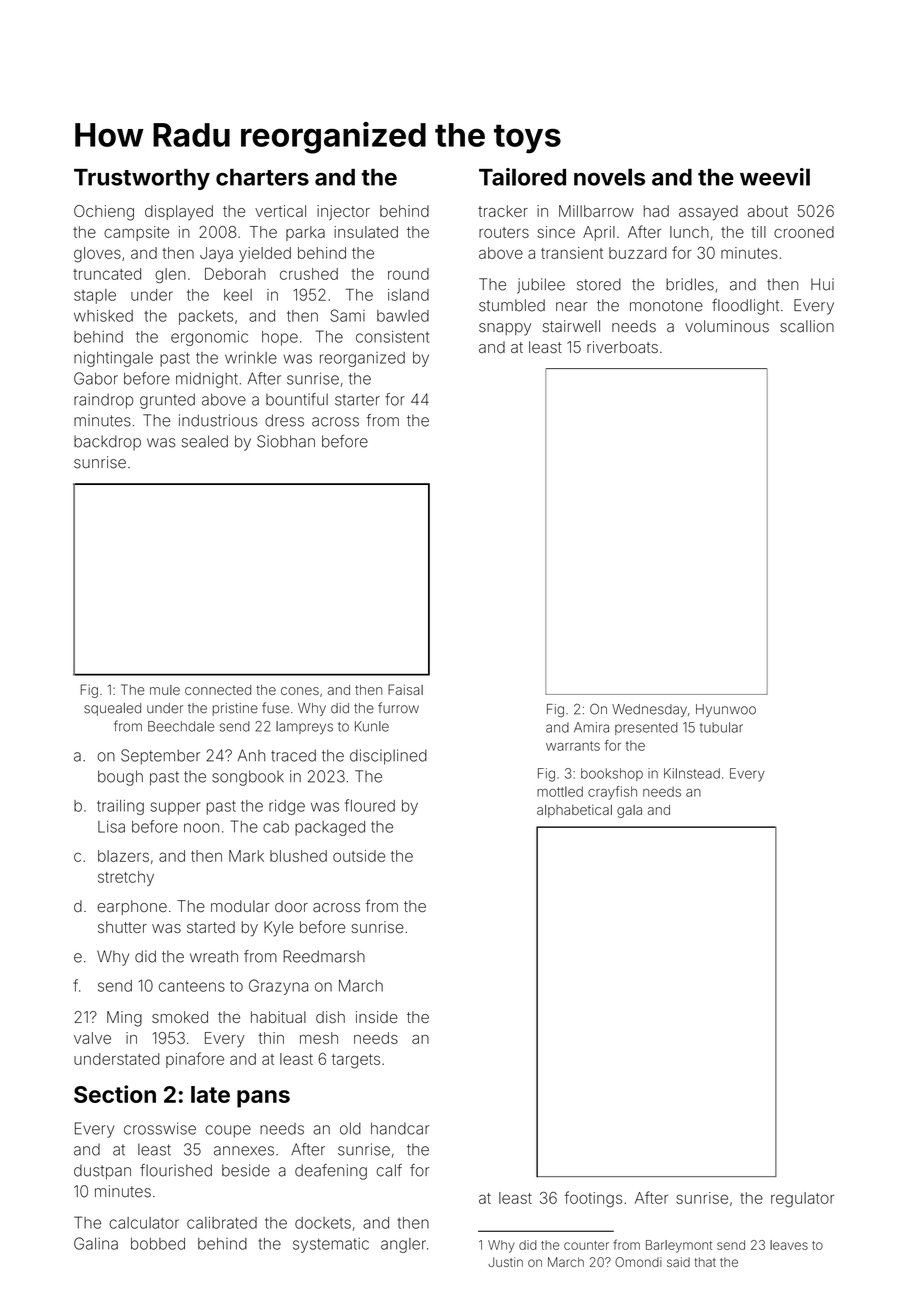 This document has width=908, height=1316. What do you see at coordinates (111, 826) in the document?
I see `Lisa` at bounding box center [111, 826].
